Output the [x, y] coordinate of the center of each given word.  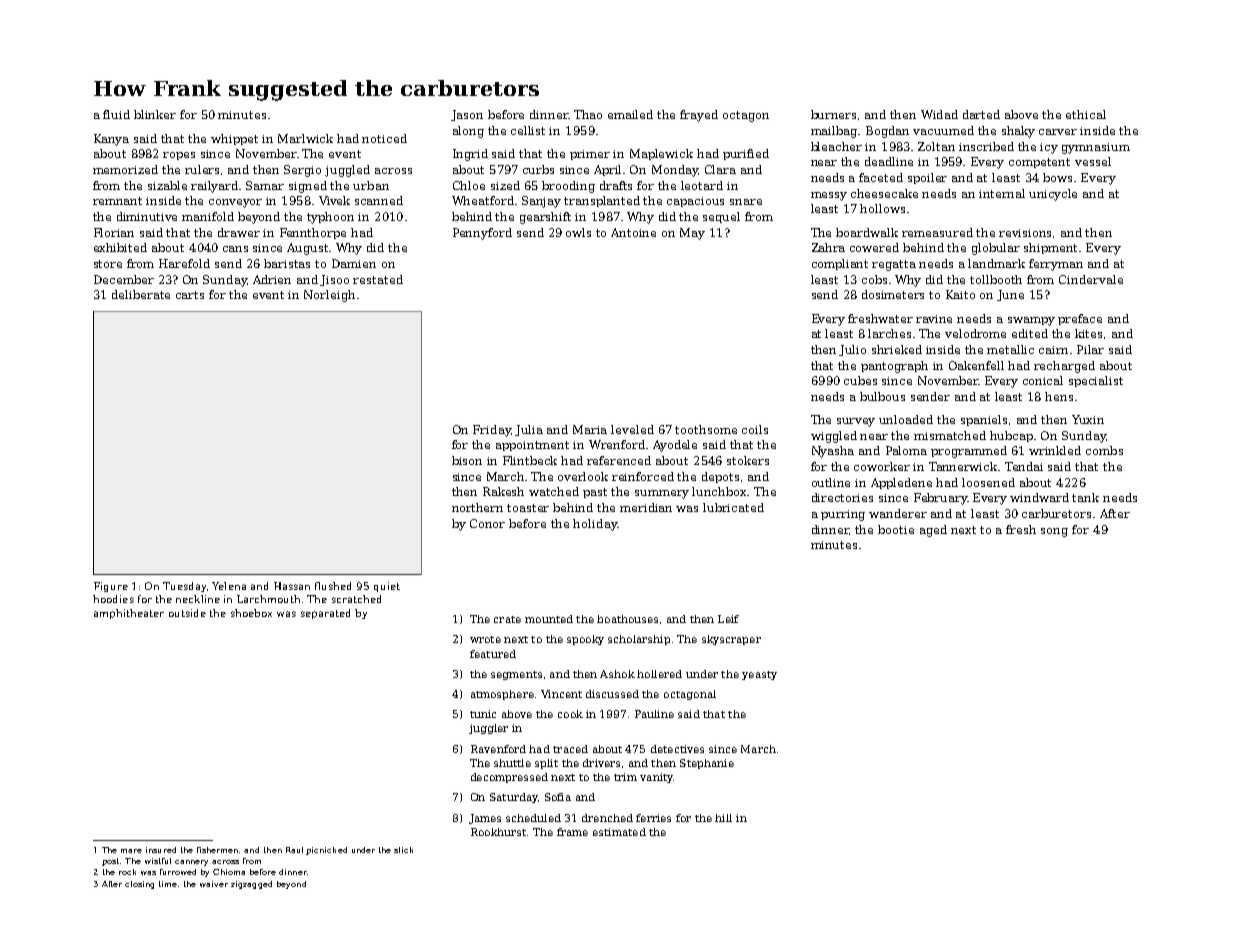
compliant [840, 264]
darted [981, 114]
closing [139, 885]
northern [477, 507]
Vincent [561, 694]
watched [554, 491]
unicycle [1053, 195]
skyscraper [731, 640]
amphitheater [129, 614]
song [1054, 532]
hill [723, 818]
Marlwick [305, 138]
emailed [630, 114]
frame [572, 832]
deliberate [141, 294]
